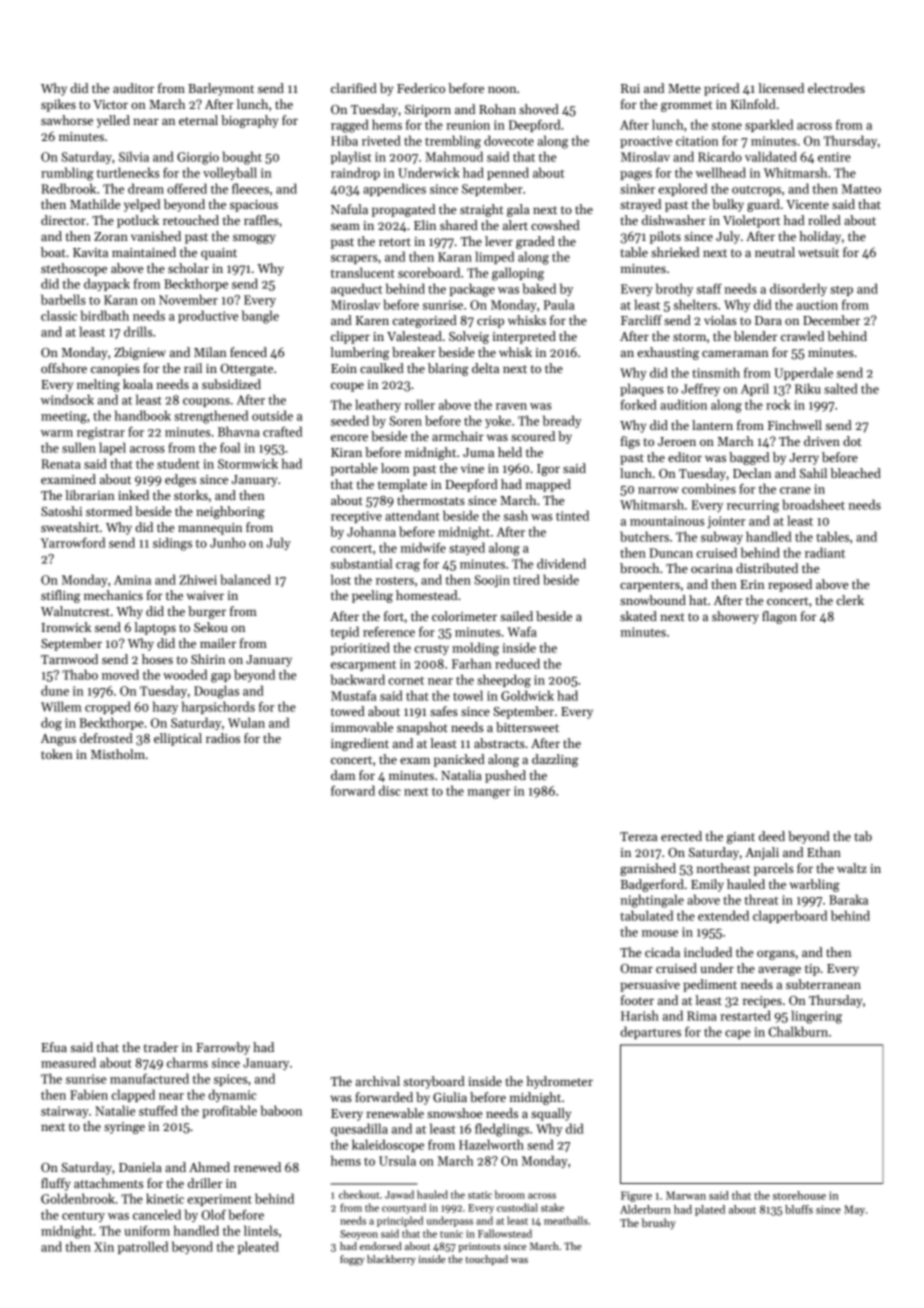 The width and height of the page is (924, 1308). I want to click on neighboring, so click(230, 512).
